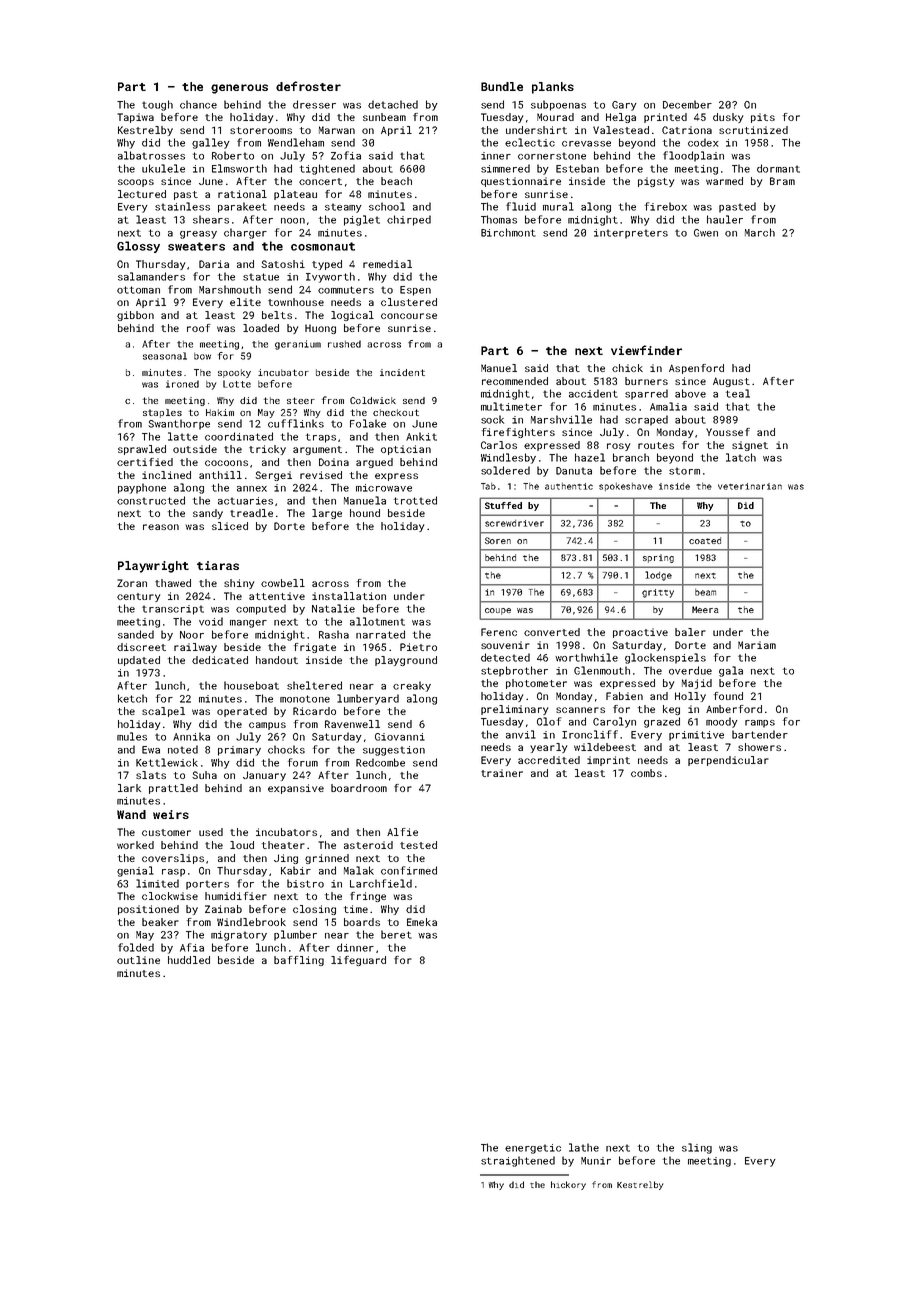 The width and height of the screenshot is (924, 1308). Describe the element at coordinates (696, 369) in the screenshot. I see `Aspenford` at that location.
